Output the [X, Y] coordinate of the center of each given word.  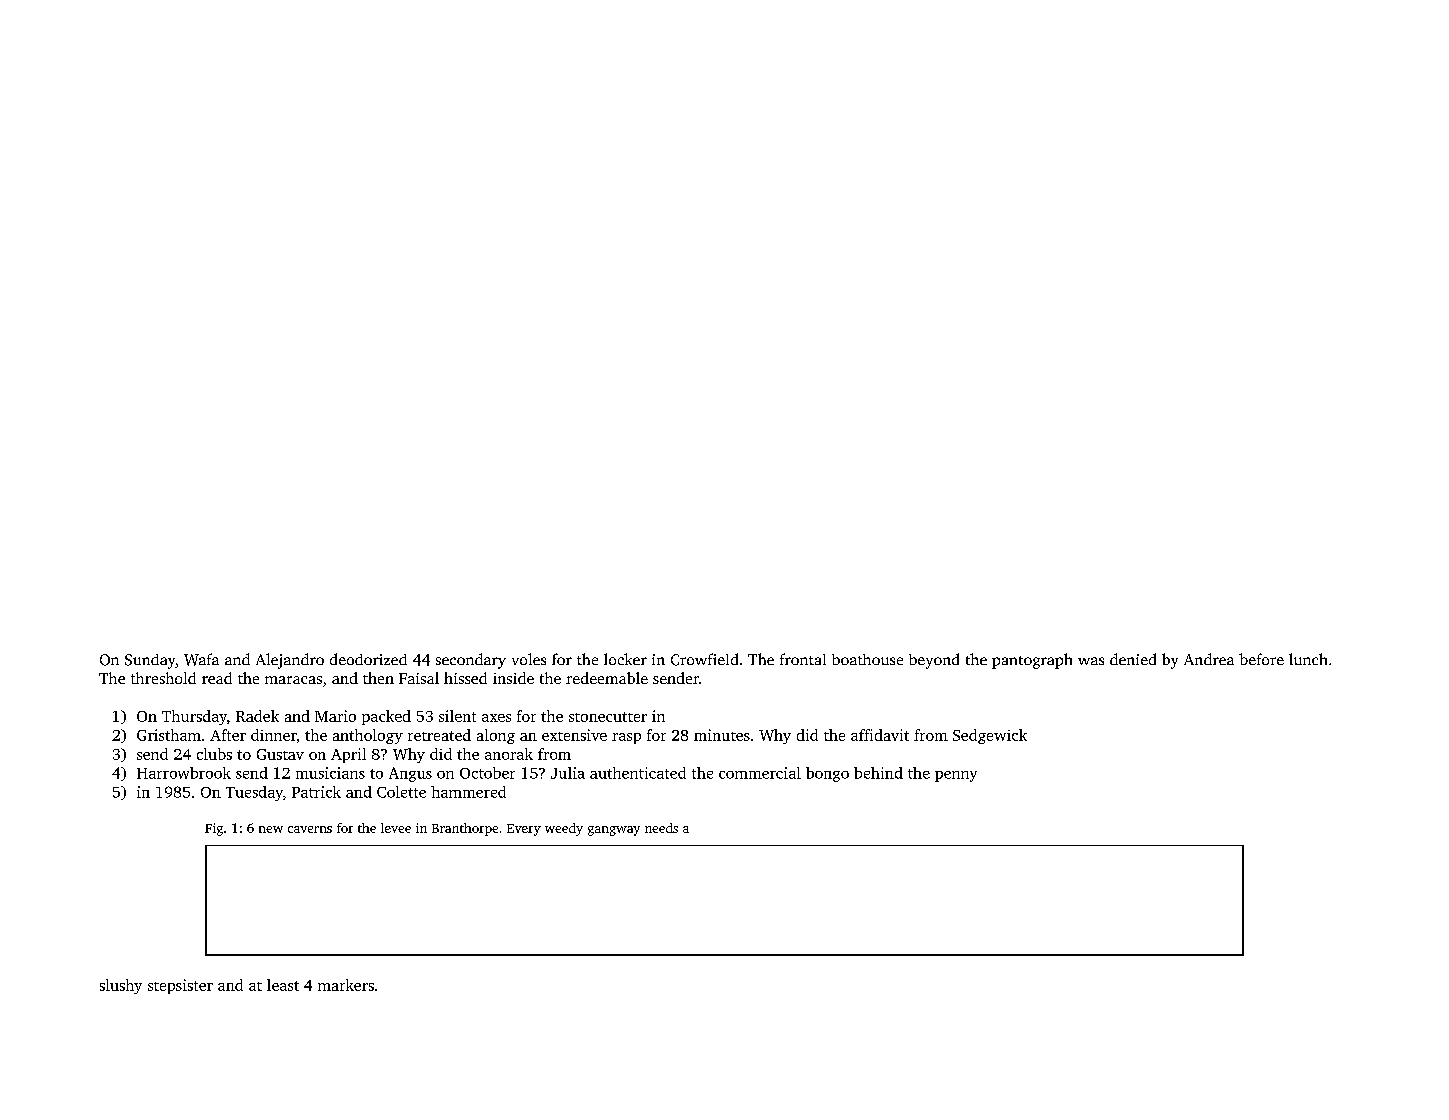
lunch [1308, 659]
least [283, 985]
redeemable [607, 678]
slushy [121, 986]
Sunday [150, 661]
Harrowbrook [184, 773]
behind [878, 773]
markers [346, 985]
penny [956, 776]
